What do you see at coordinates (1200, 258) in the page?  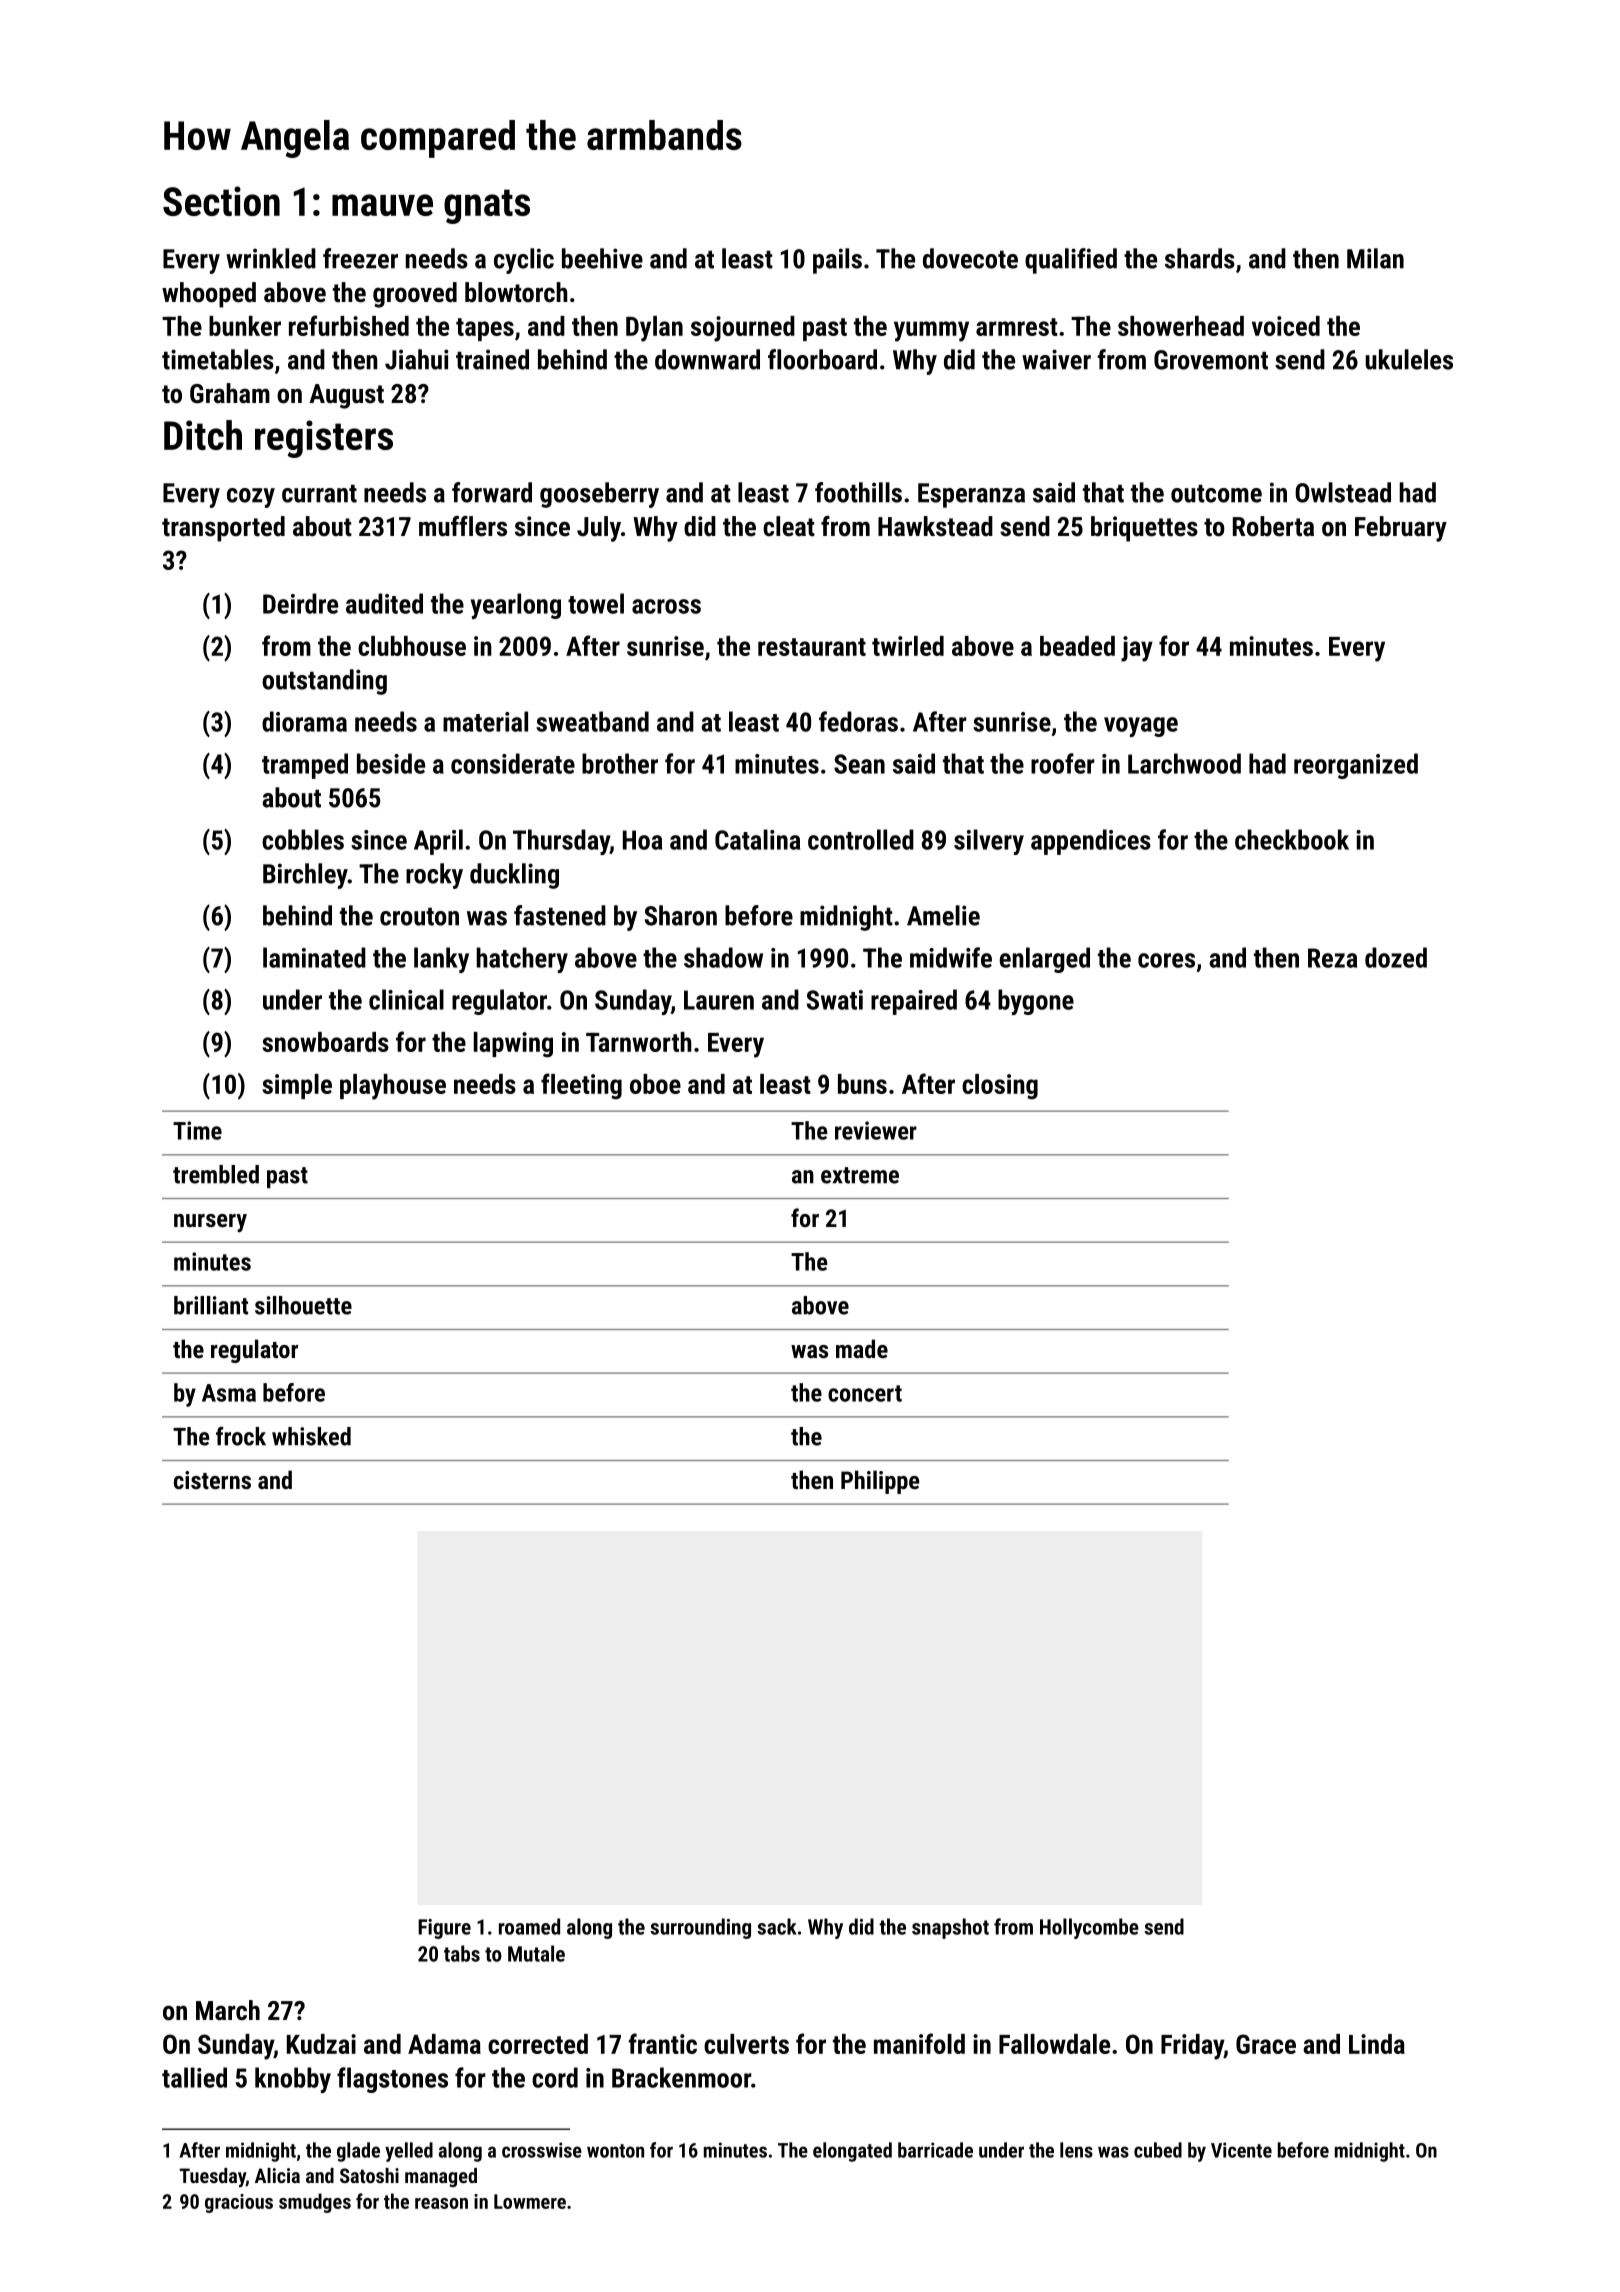 I see `shards` at bounding box center [1200, 258].
